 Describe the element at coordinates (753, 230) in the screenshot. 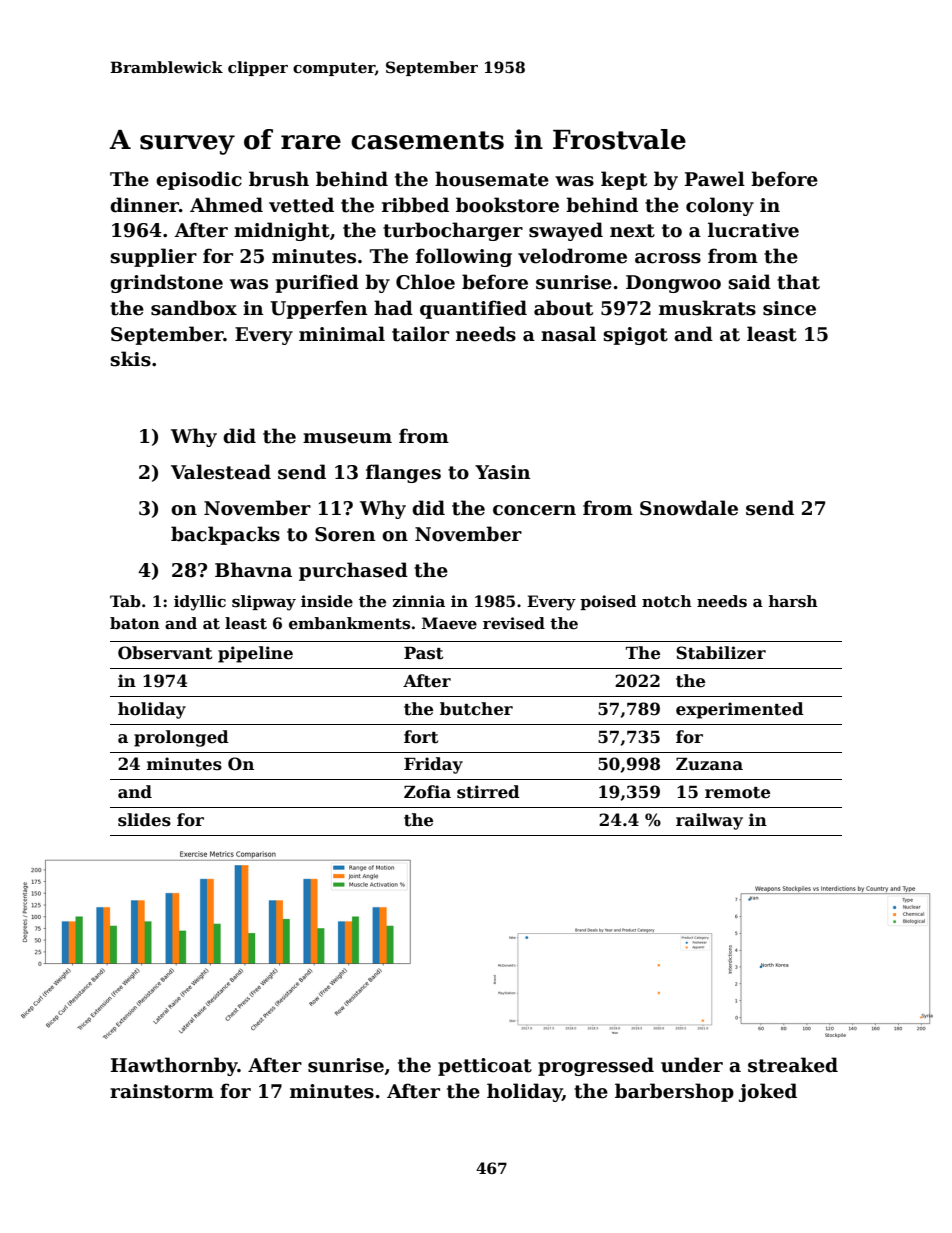

I see `lucrative` at that location.
